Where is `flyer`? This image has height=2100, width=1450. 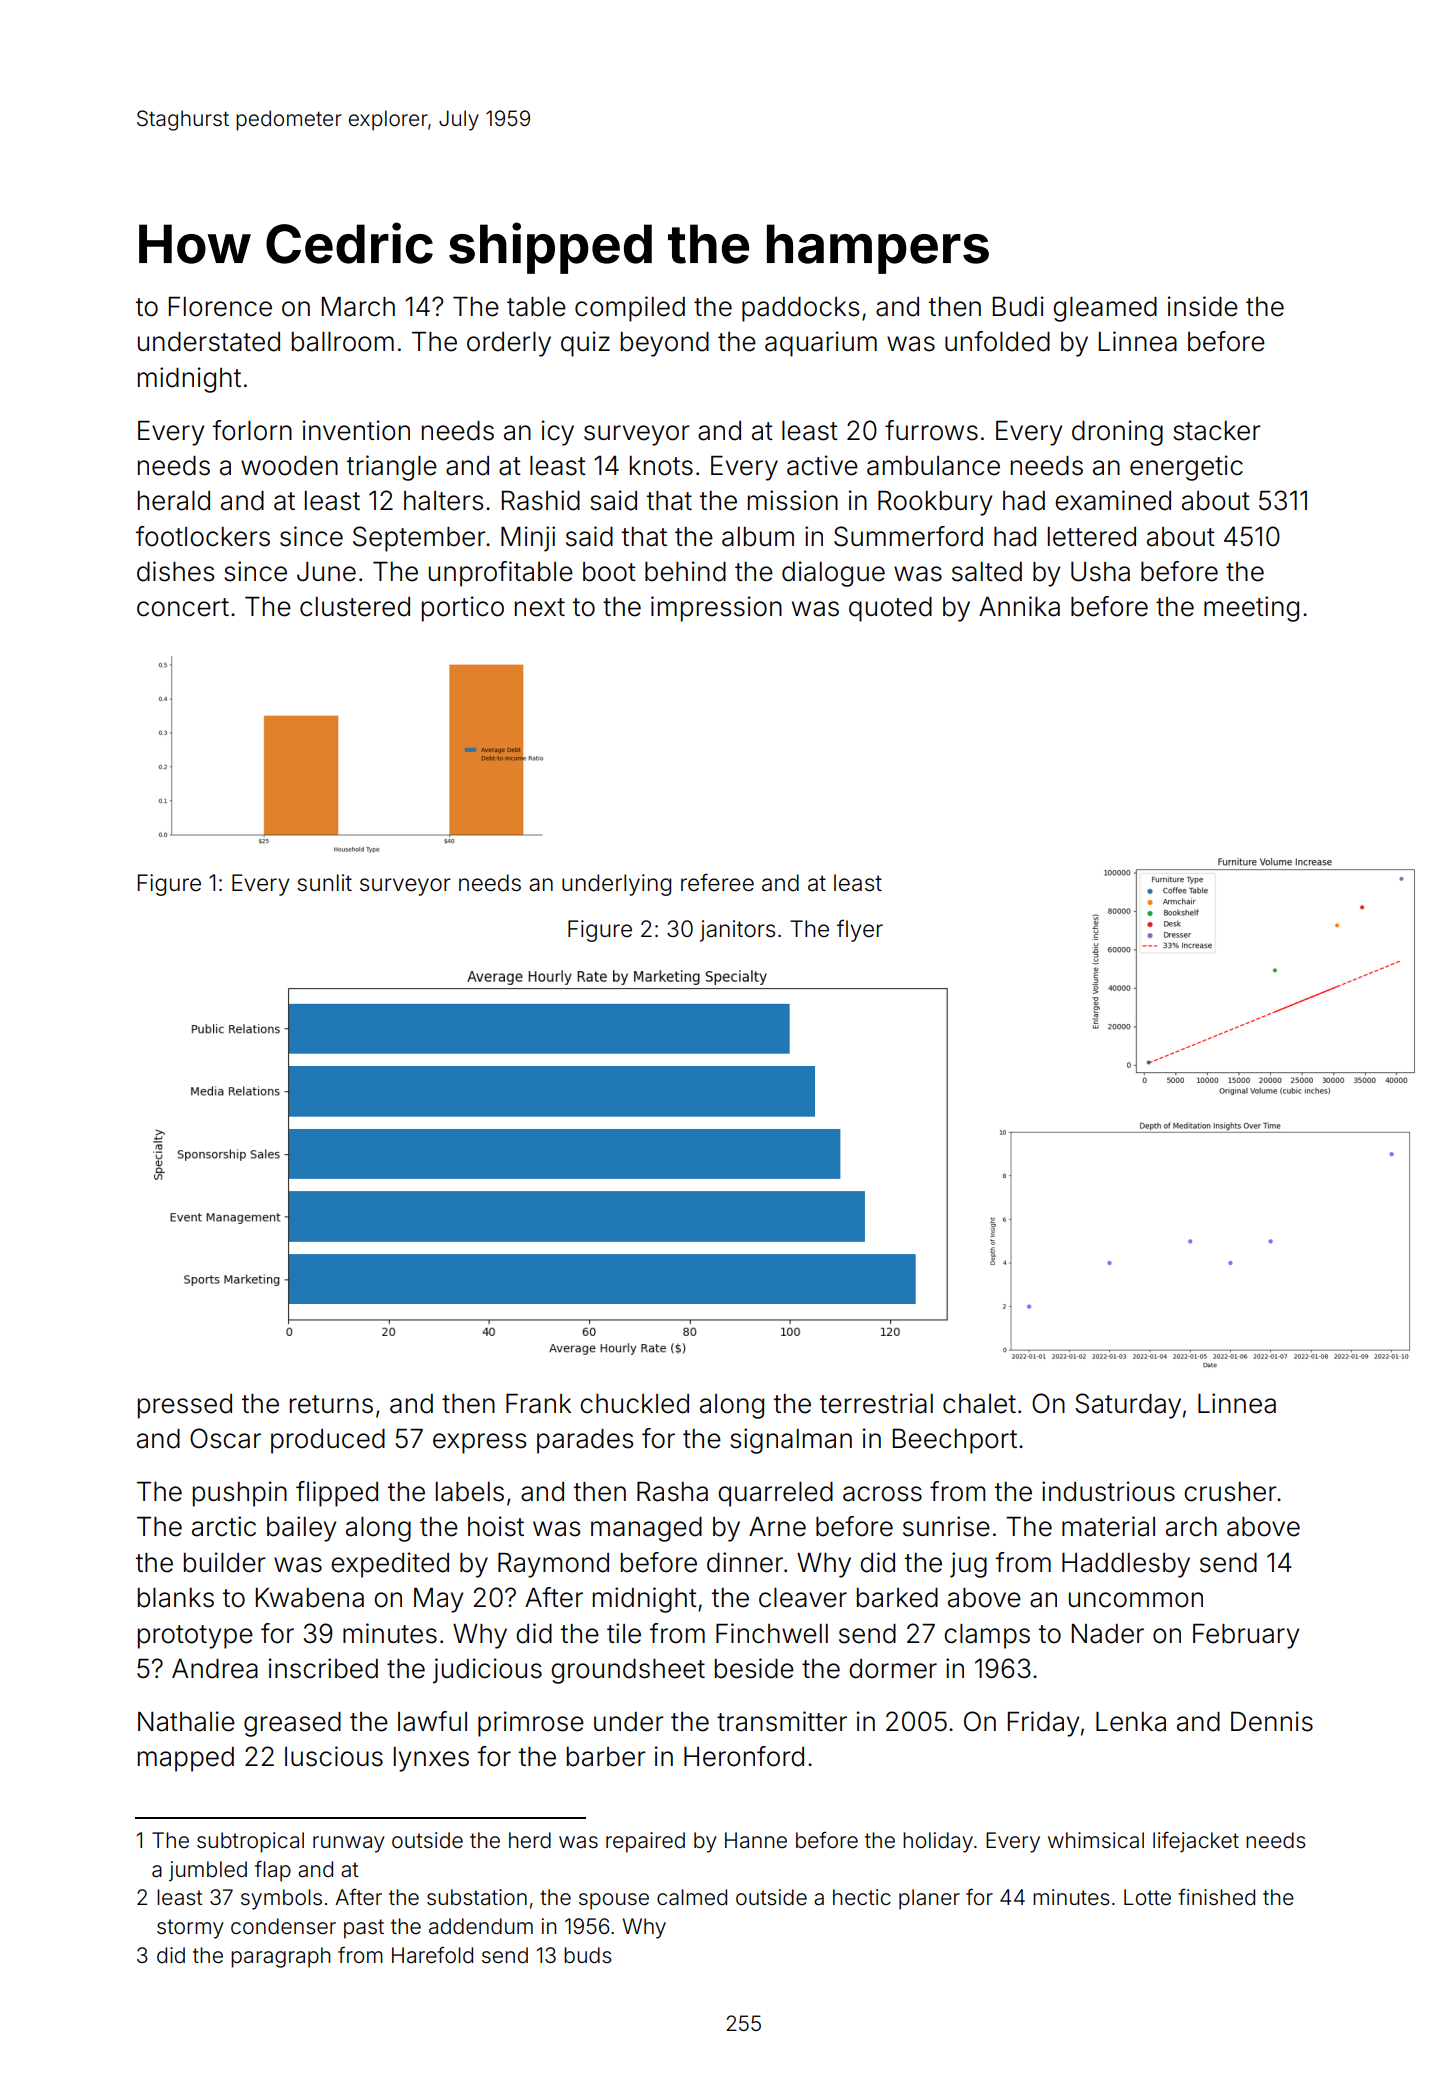 flyer is located at coordinates (860, 930).
